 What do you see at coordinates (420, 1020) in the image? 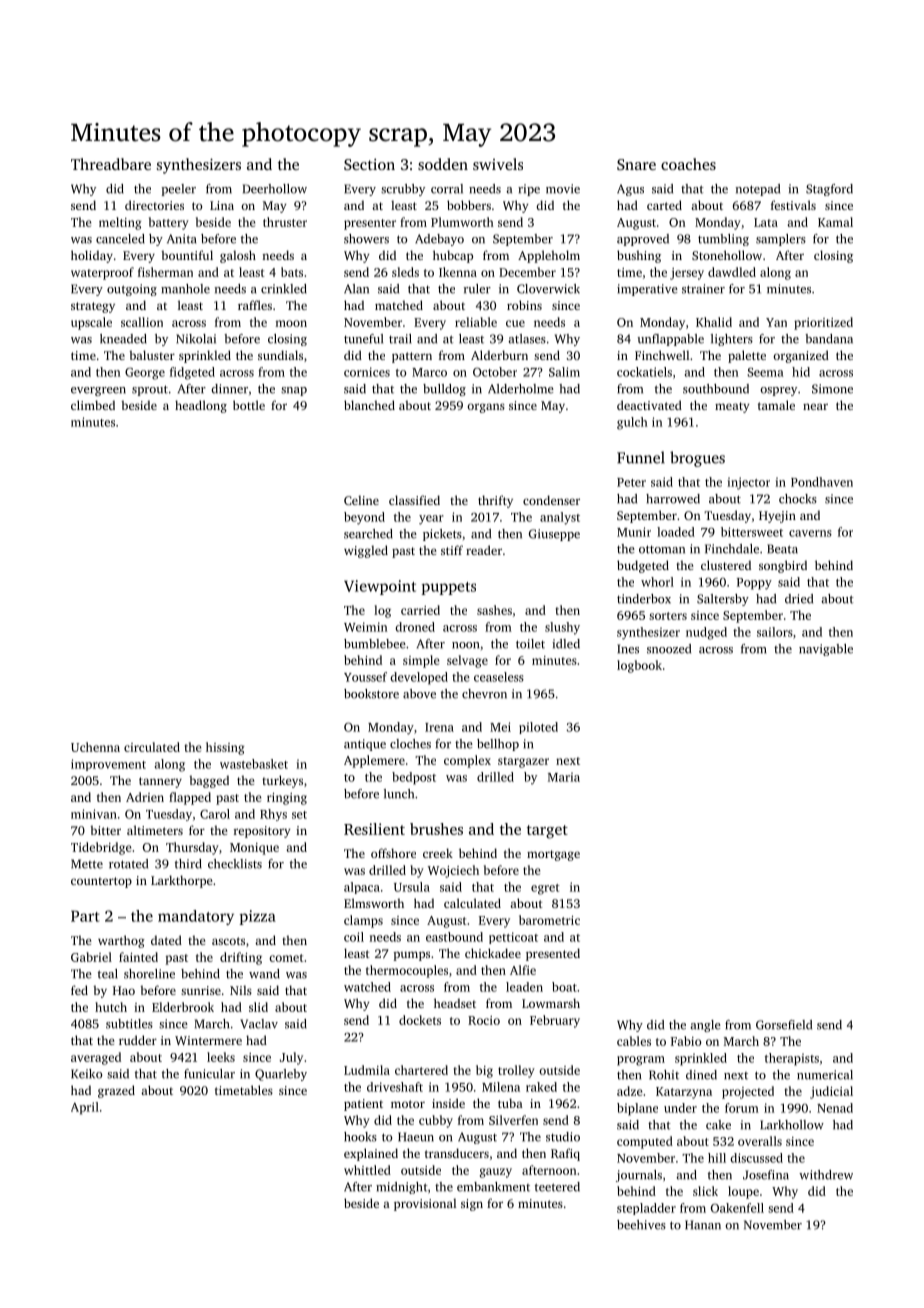
I see `dockets` at bounding box center [420, 1020].
